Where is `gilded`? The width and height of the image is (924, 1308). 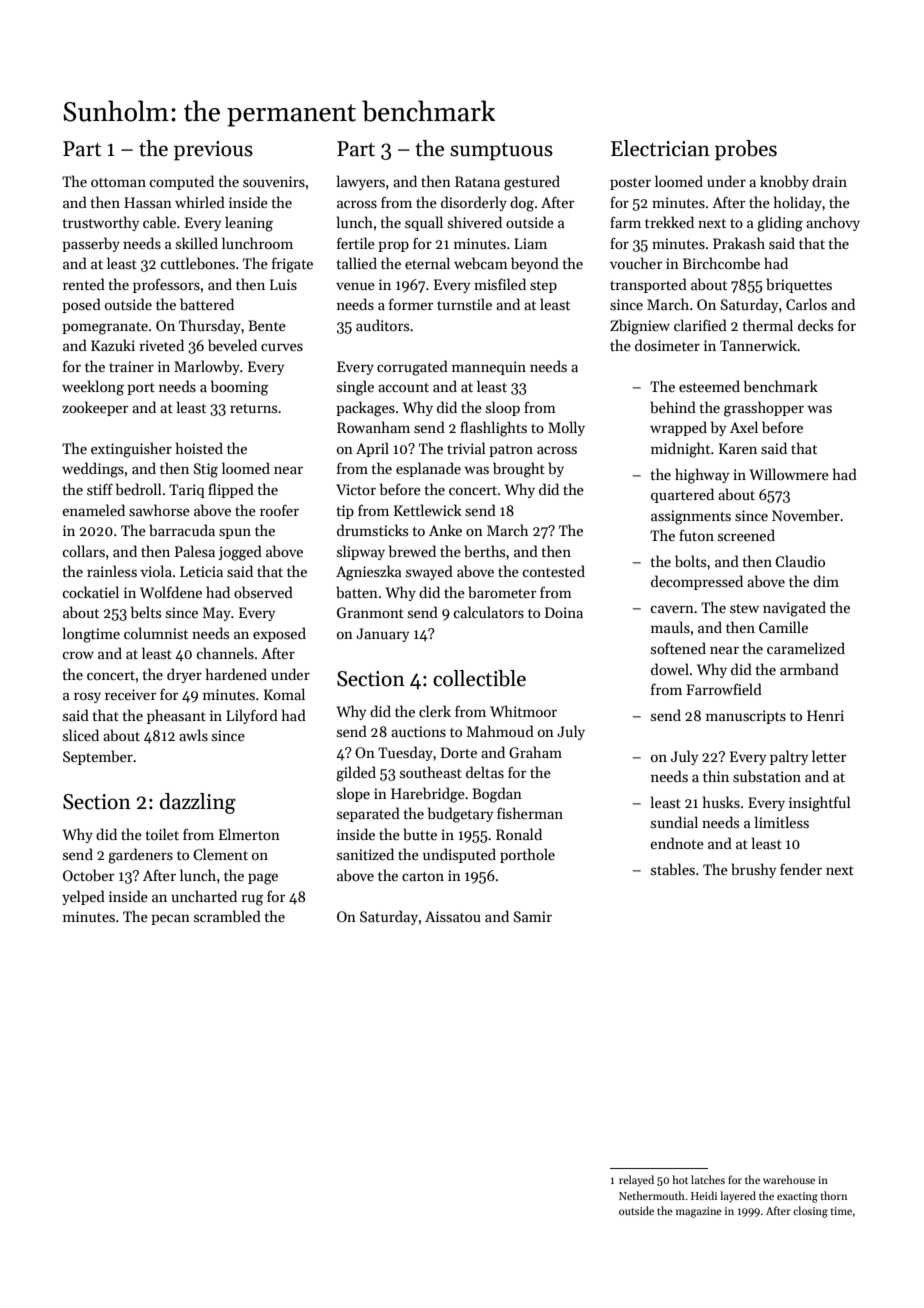
gilded is located at coordinates (356, 774).
